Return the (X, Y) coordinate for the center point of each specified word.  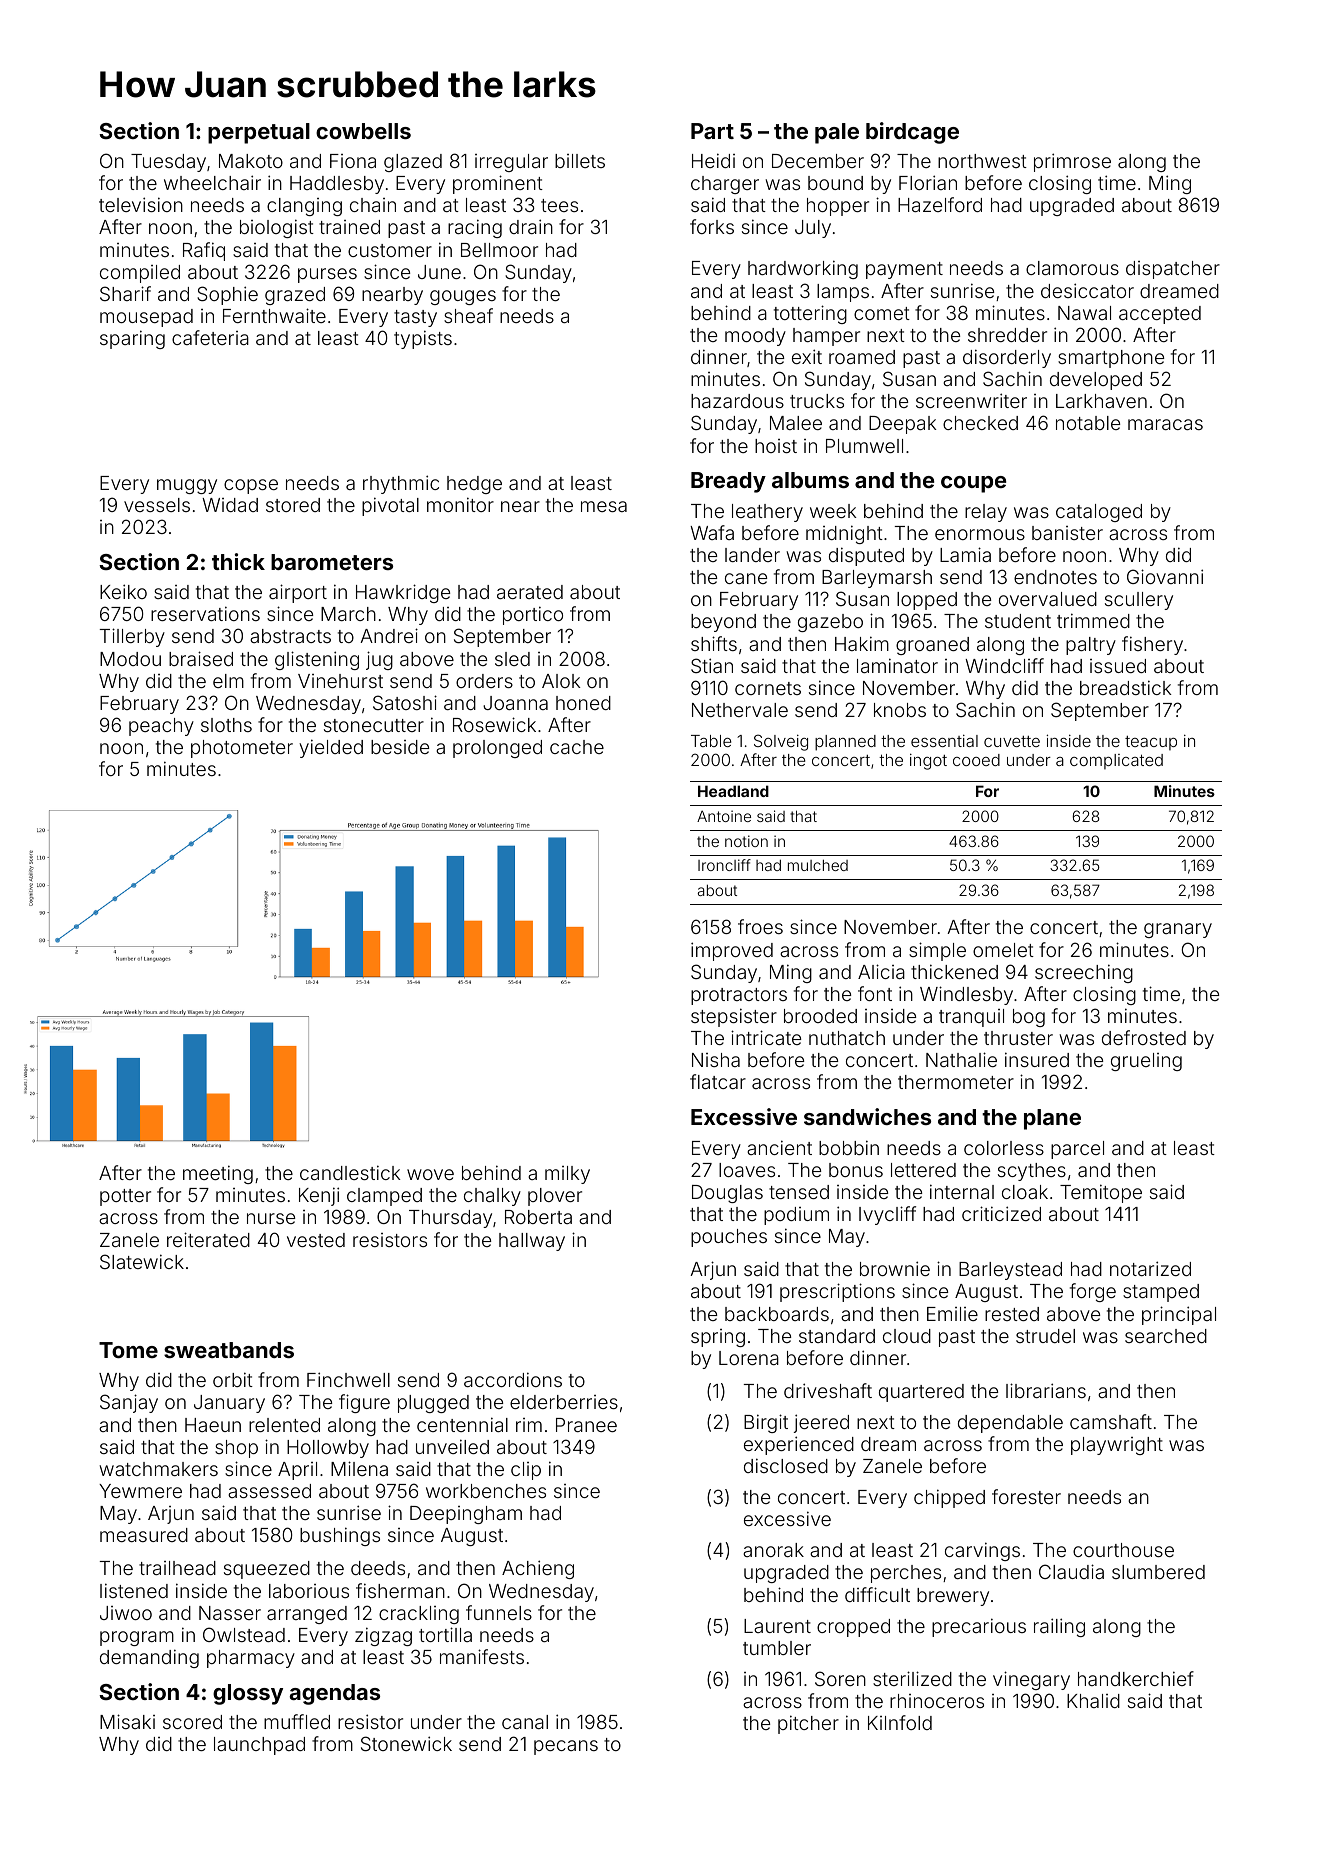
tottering (810, 314)
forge (1093, 1292)
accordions (513, 1379)
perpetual (259, 133)
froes (760, 926)
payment (904, 270)
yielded (331, 748)
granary (1178, 930)
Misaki (127, 1721)
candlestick (350, 1172)
